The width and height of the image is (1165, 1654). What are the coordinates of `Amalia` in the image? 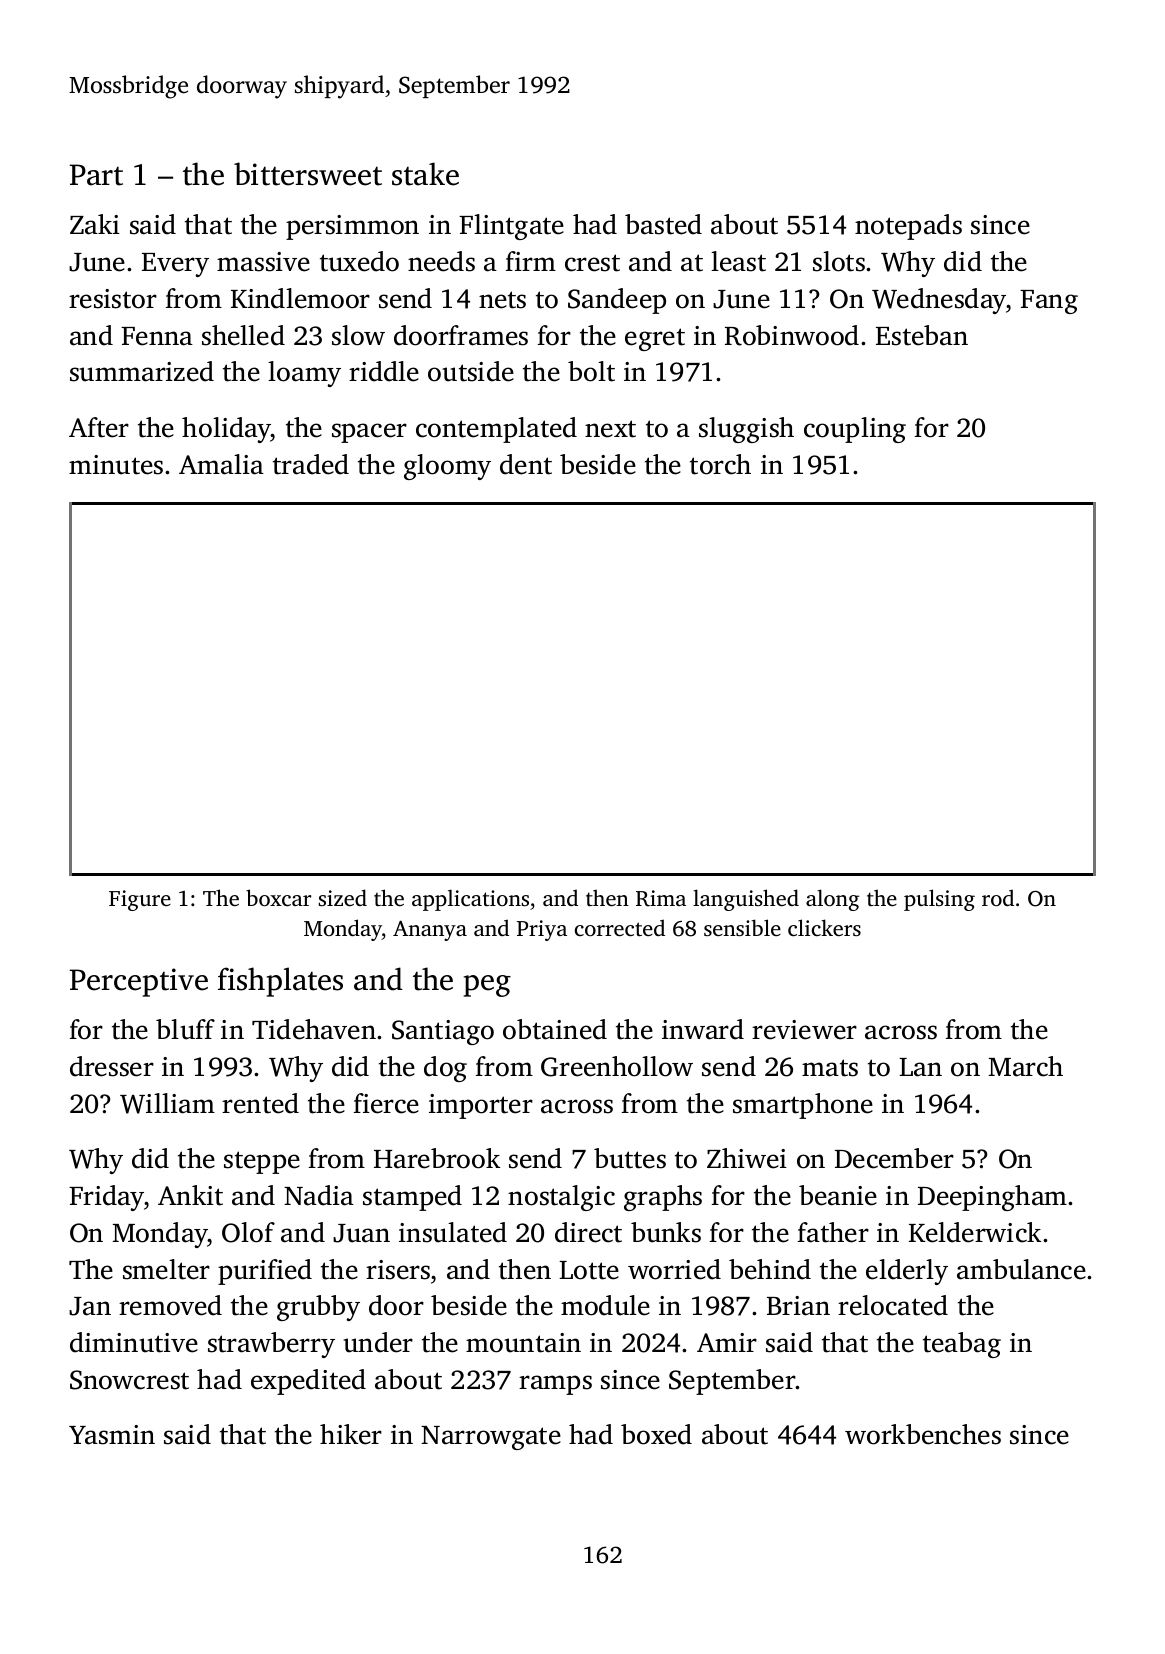 It's located at (221, 464).
